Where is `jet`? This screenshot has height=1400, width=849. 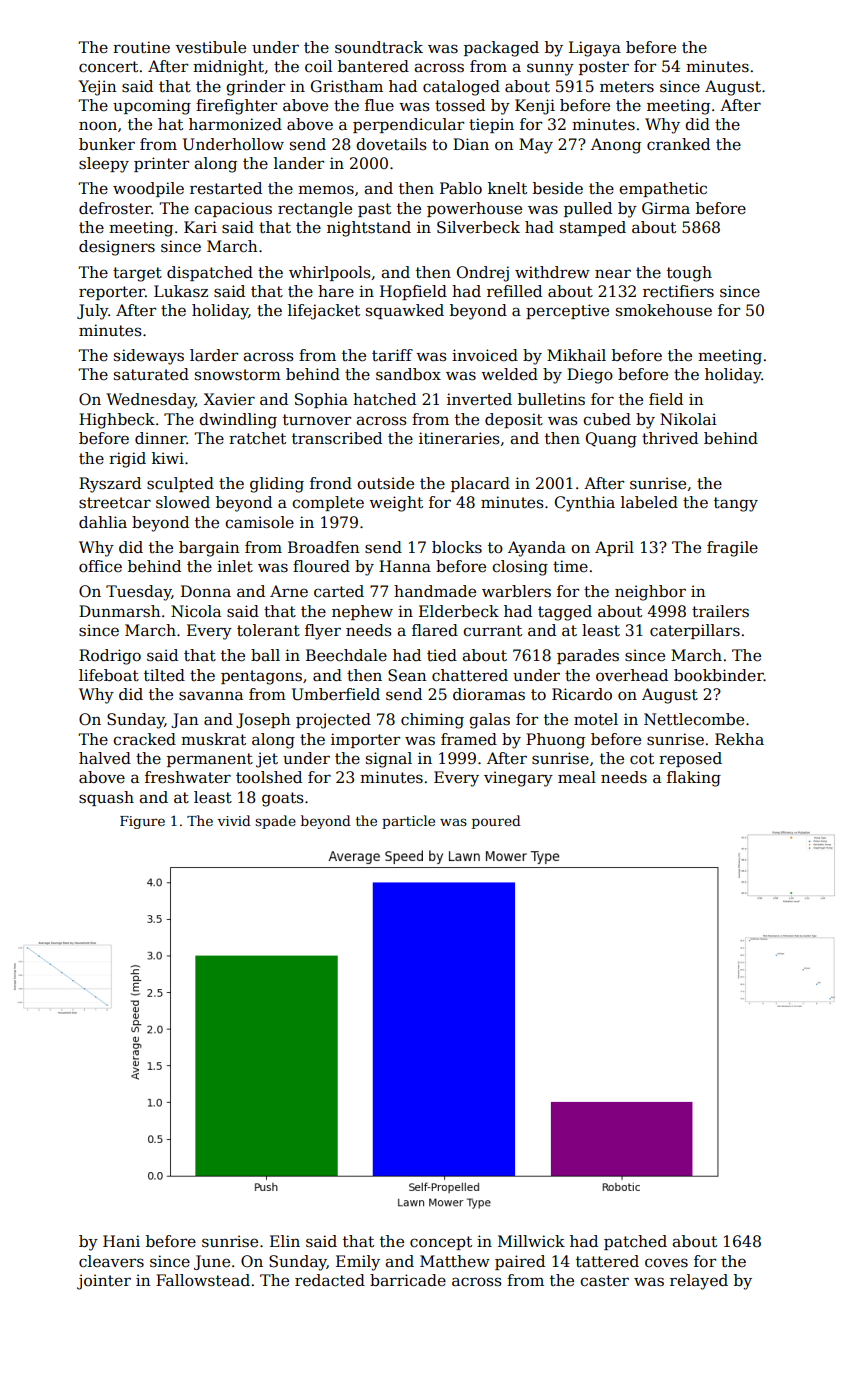 jet is located at coordinates (267, 760).
